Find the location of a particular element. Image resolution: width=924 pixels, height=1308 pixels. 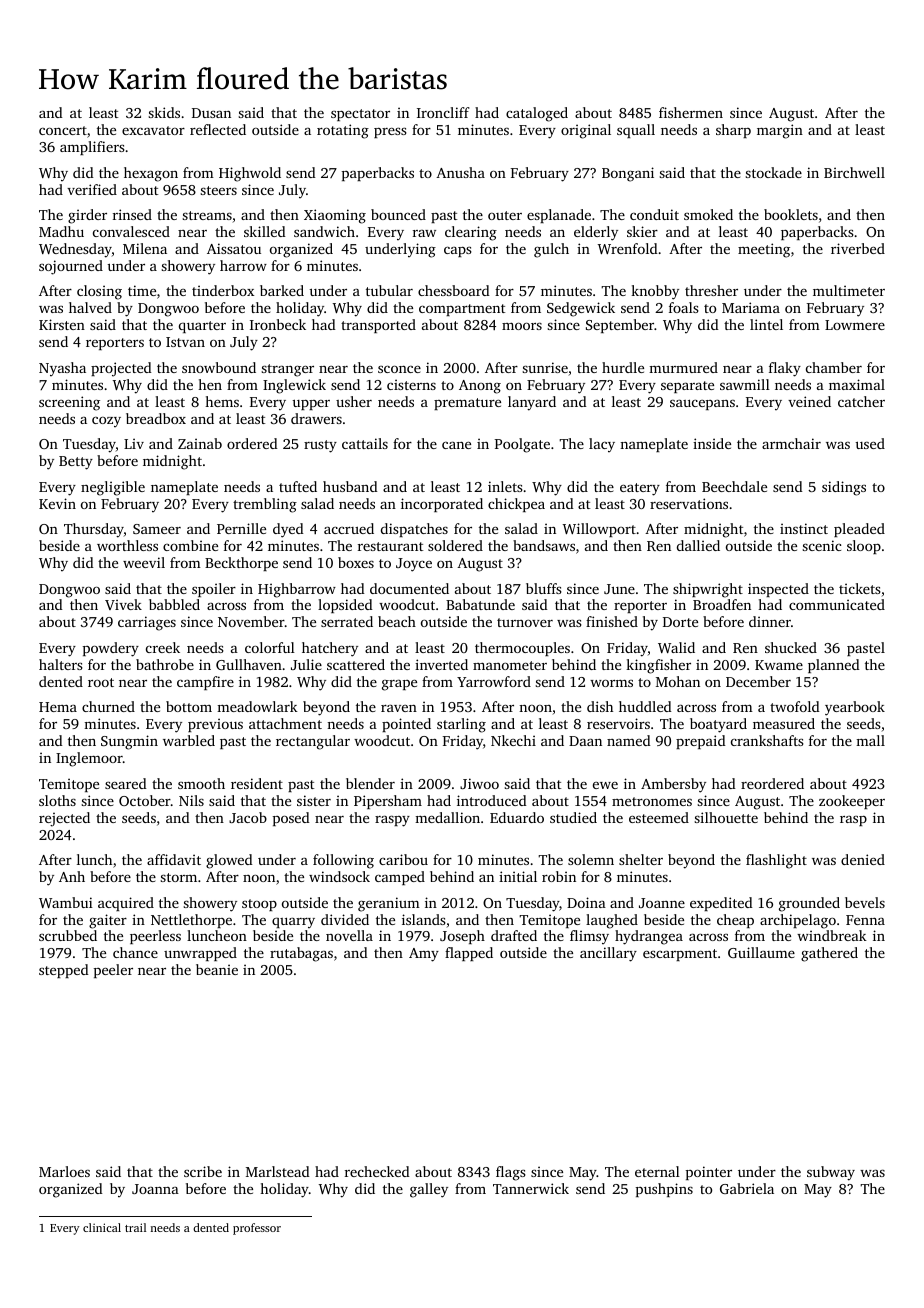

scribe is located at coordinates (203, 1171).
